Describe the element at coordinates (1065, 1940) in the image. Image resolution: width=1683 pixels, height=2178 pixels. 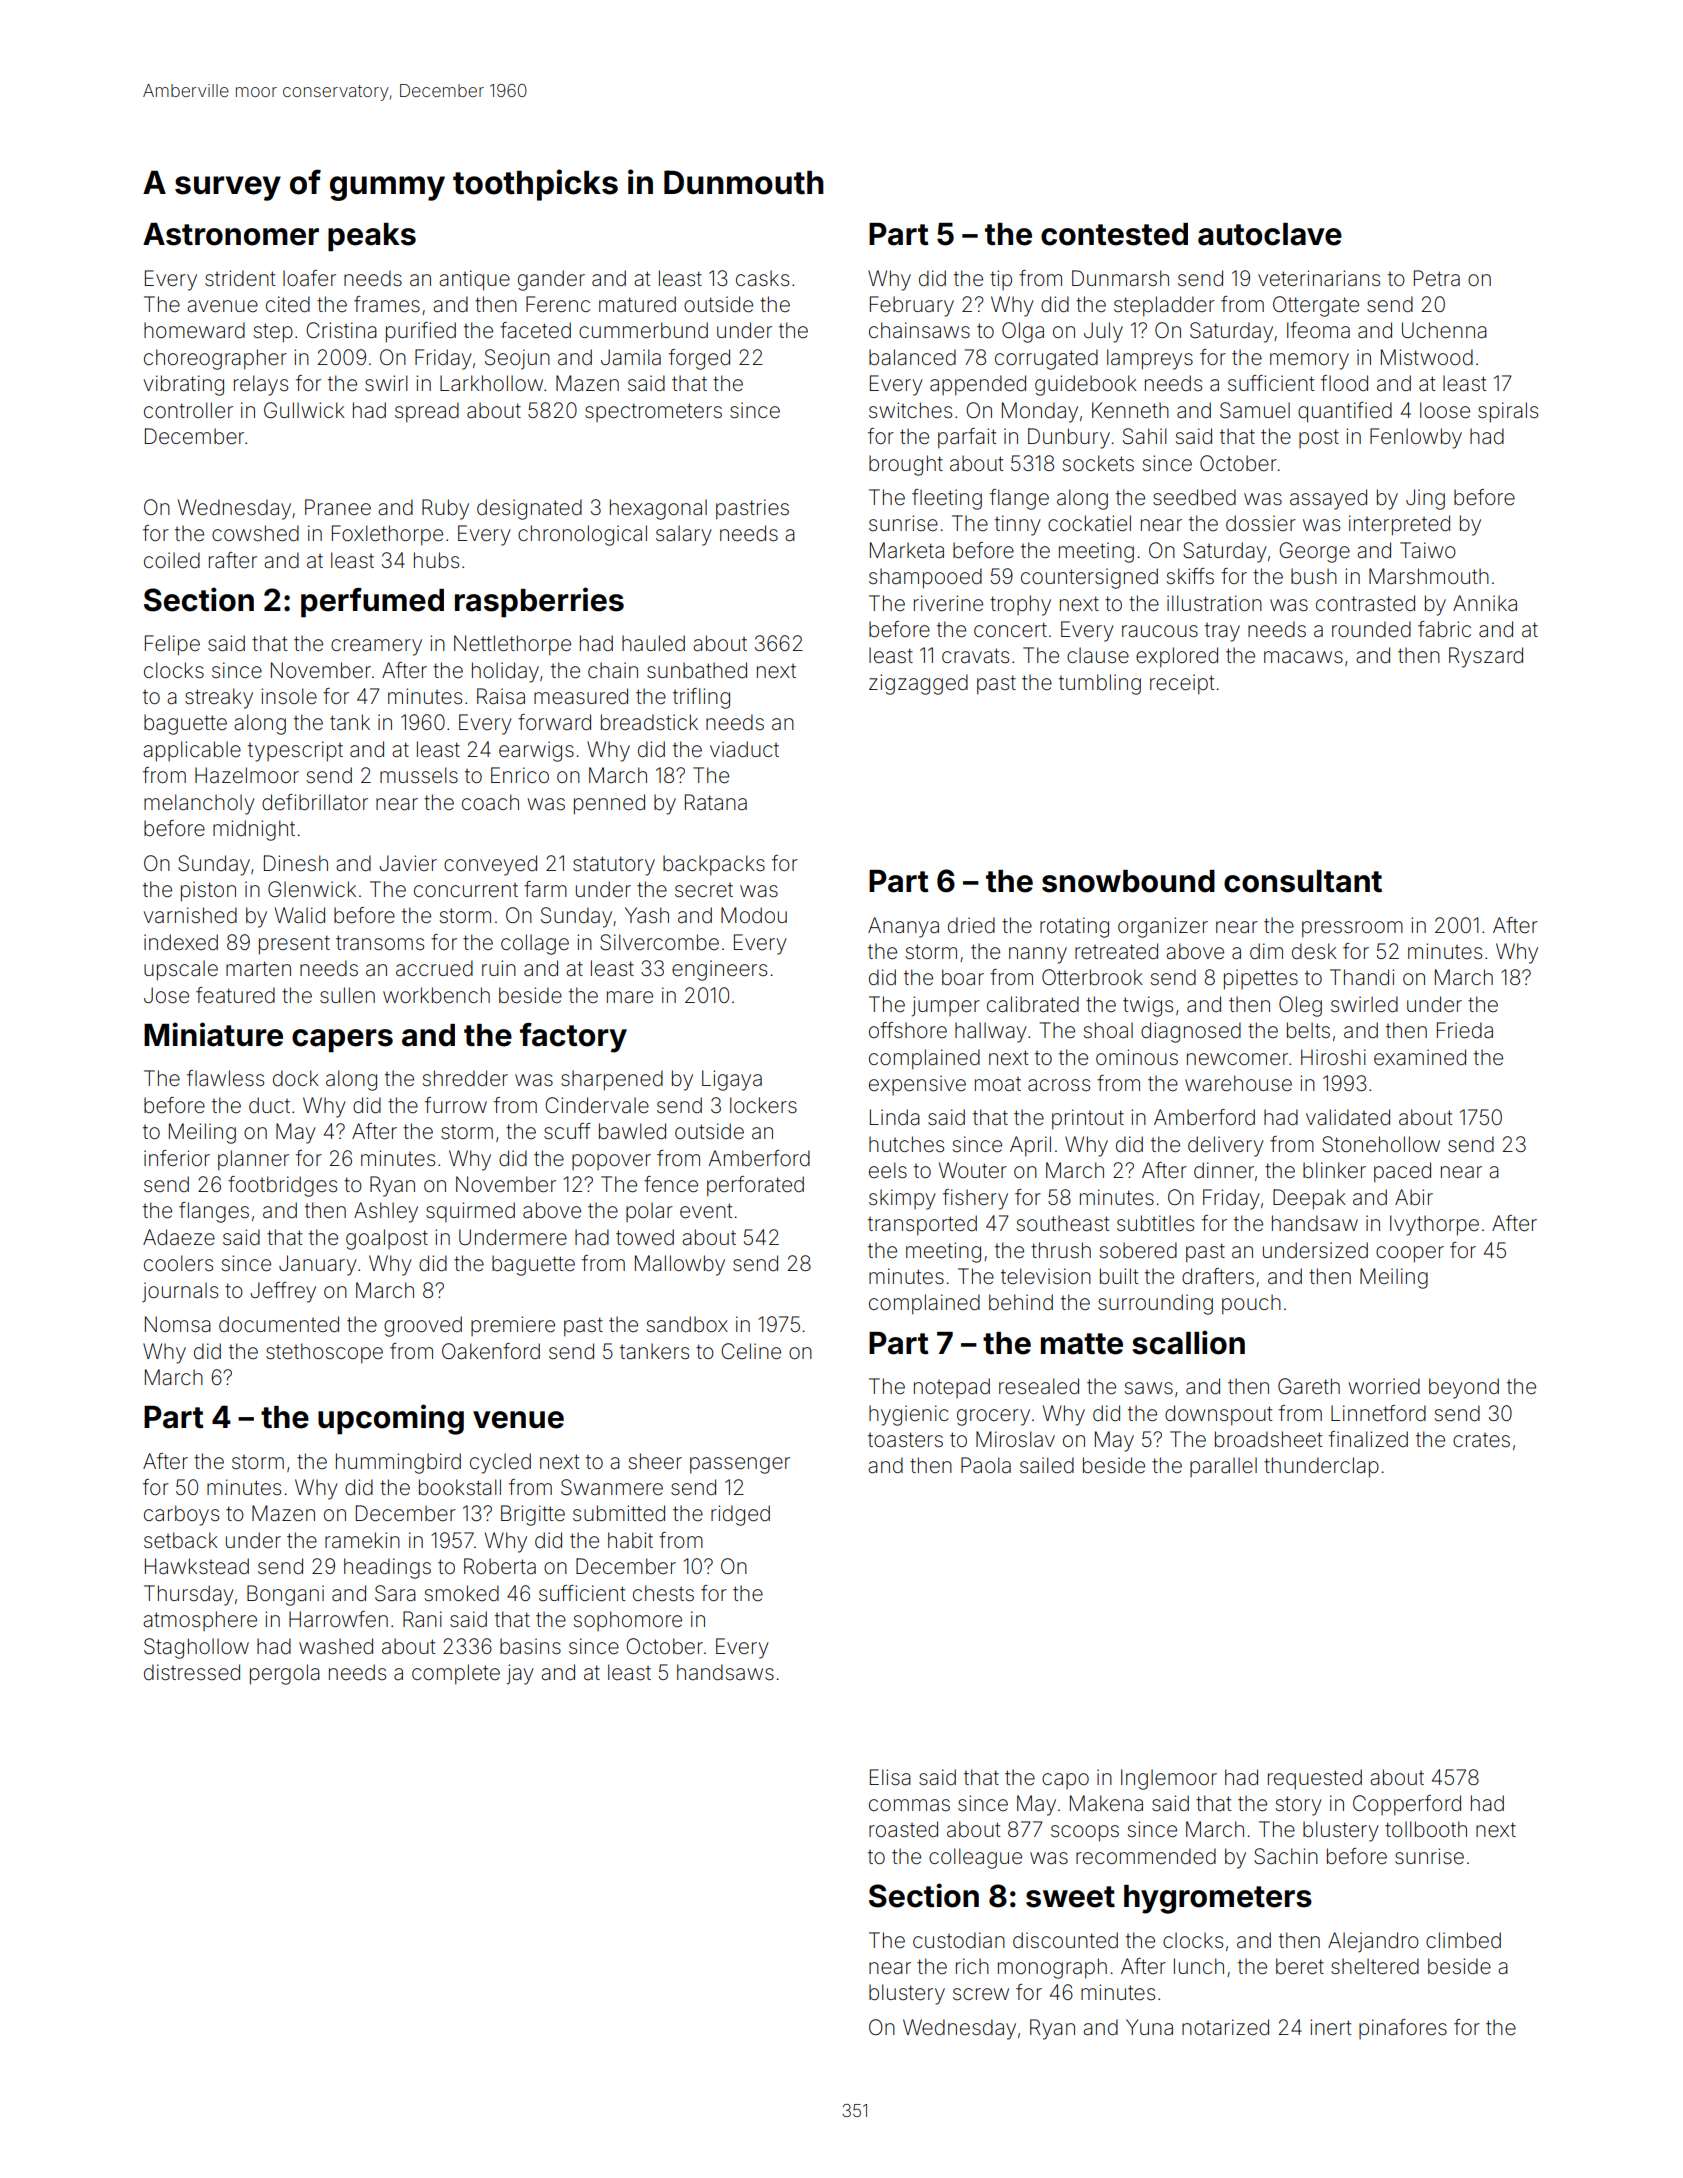
I see `discounted` at that location.
